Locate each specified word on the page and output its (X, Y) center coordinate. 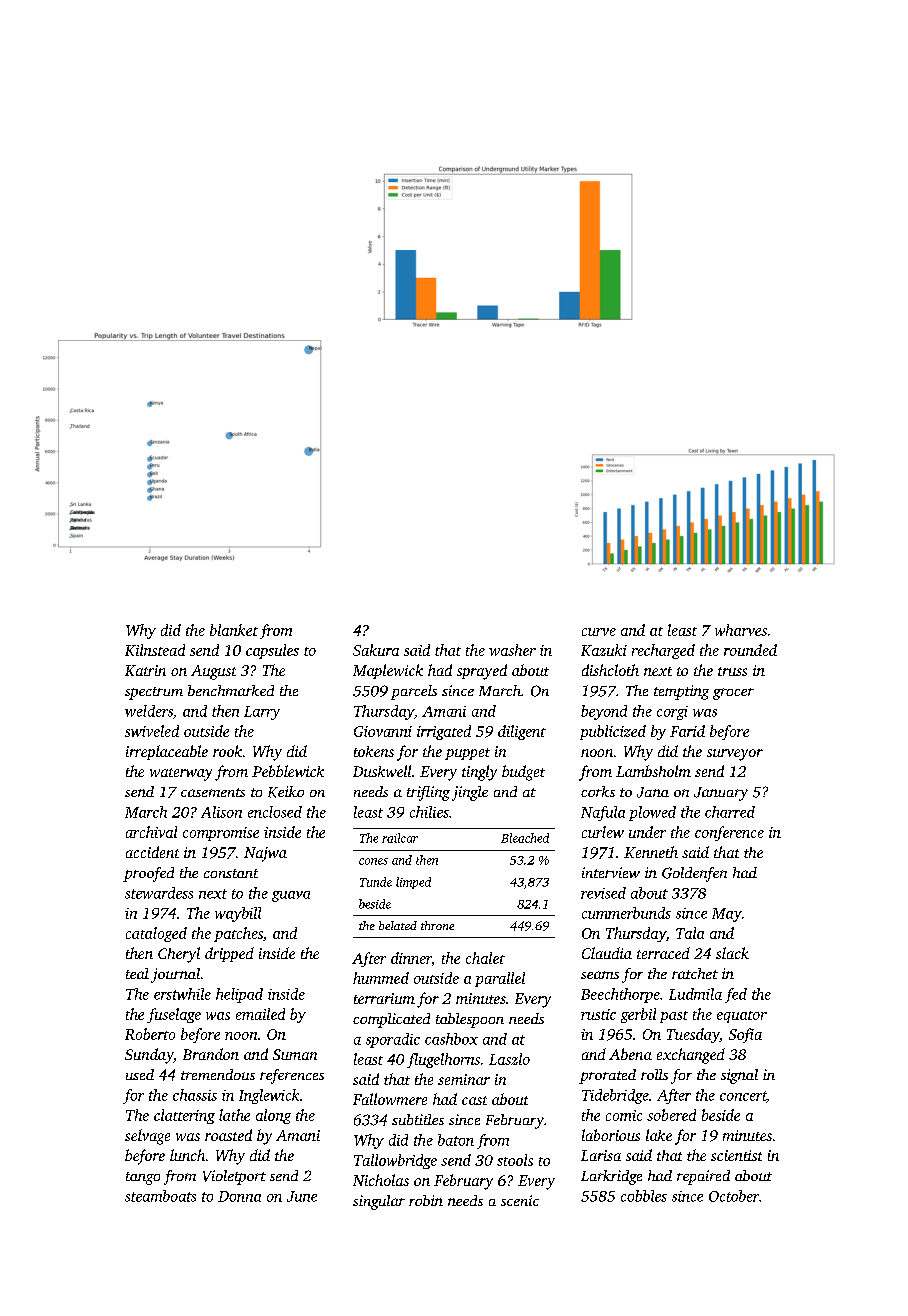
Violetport (234, 1177)
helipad (239, 995)
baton (456, 1140)
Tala (690, 933)
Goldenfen (694, 874)
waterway (181, 774)
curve (599, 632)
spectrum (154, 693)
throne (437, 925)
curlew (603, 832)
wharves (741, 630)
